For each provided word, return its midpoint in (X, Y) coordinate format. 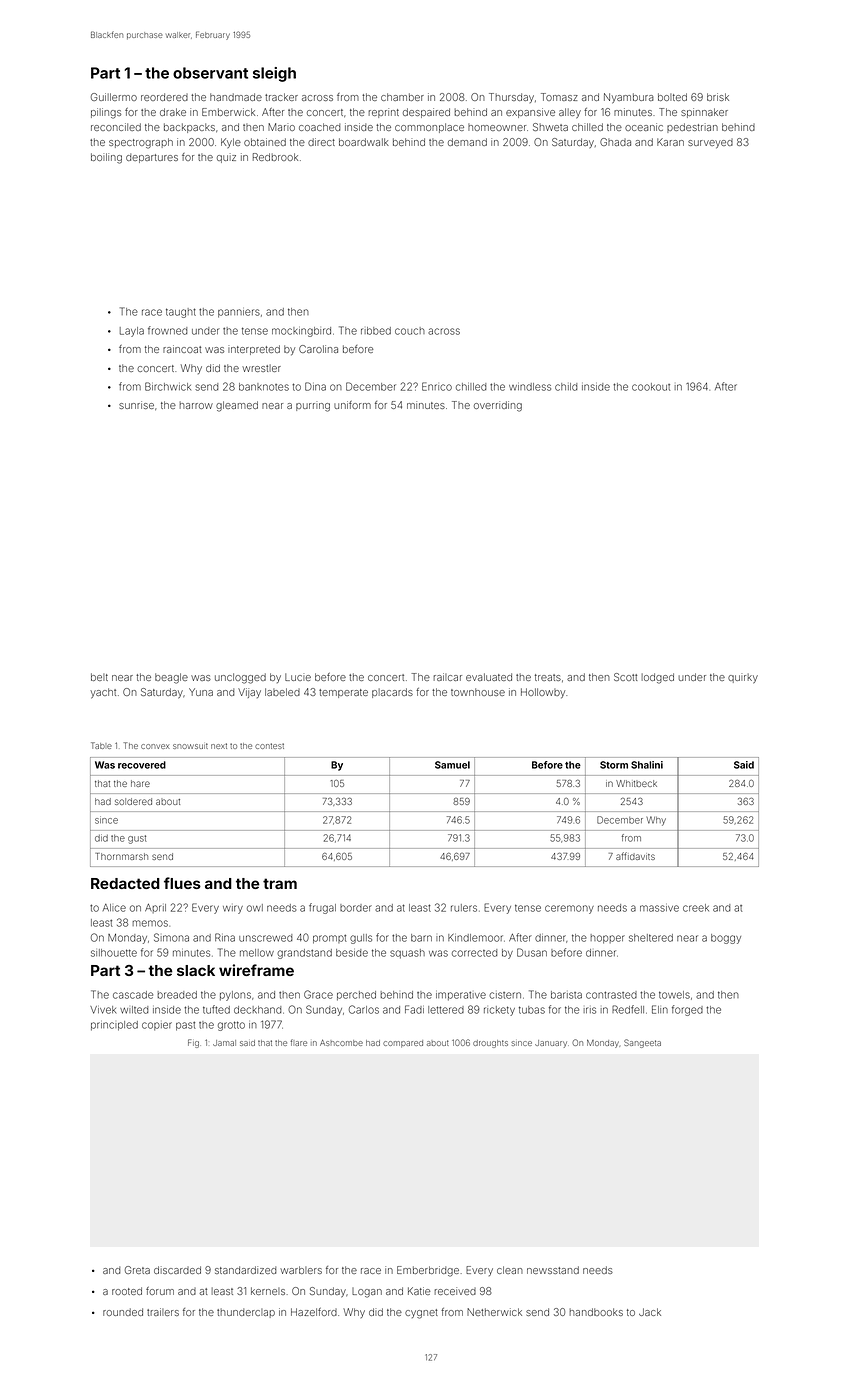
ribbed (376, 331)
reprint (383, 113)
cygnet (421, 1314)
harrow (196, 405)
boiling (106, 158)
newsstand (553, 1270)
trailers (163, 1312)
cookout (651, 387)
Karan (670, 142)
